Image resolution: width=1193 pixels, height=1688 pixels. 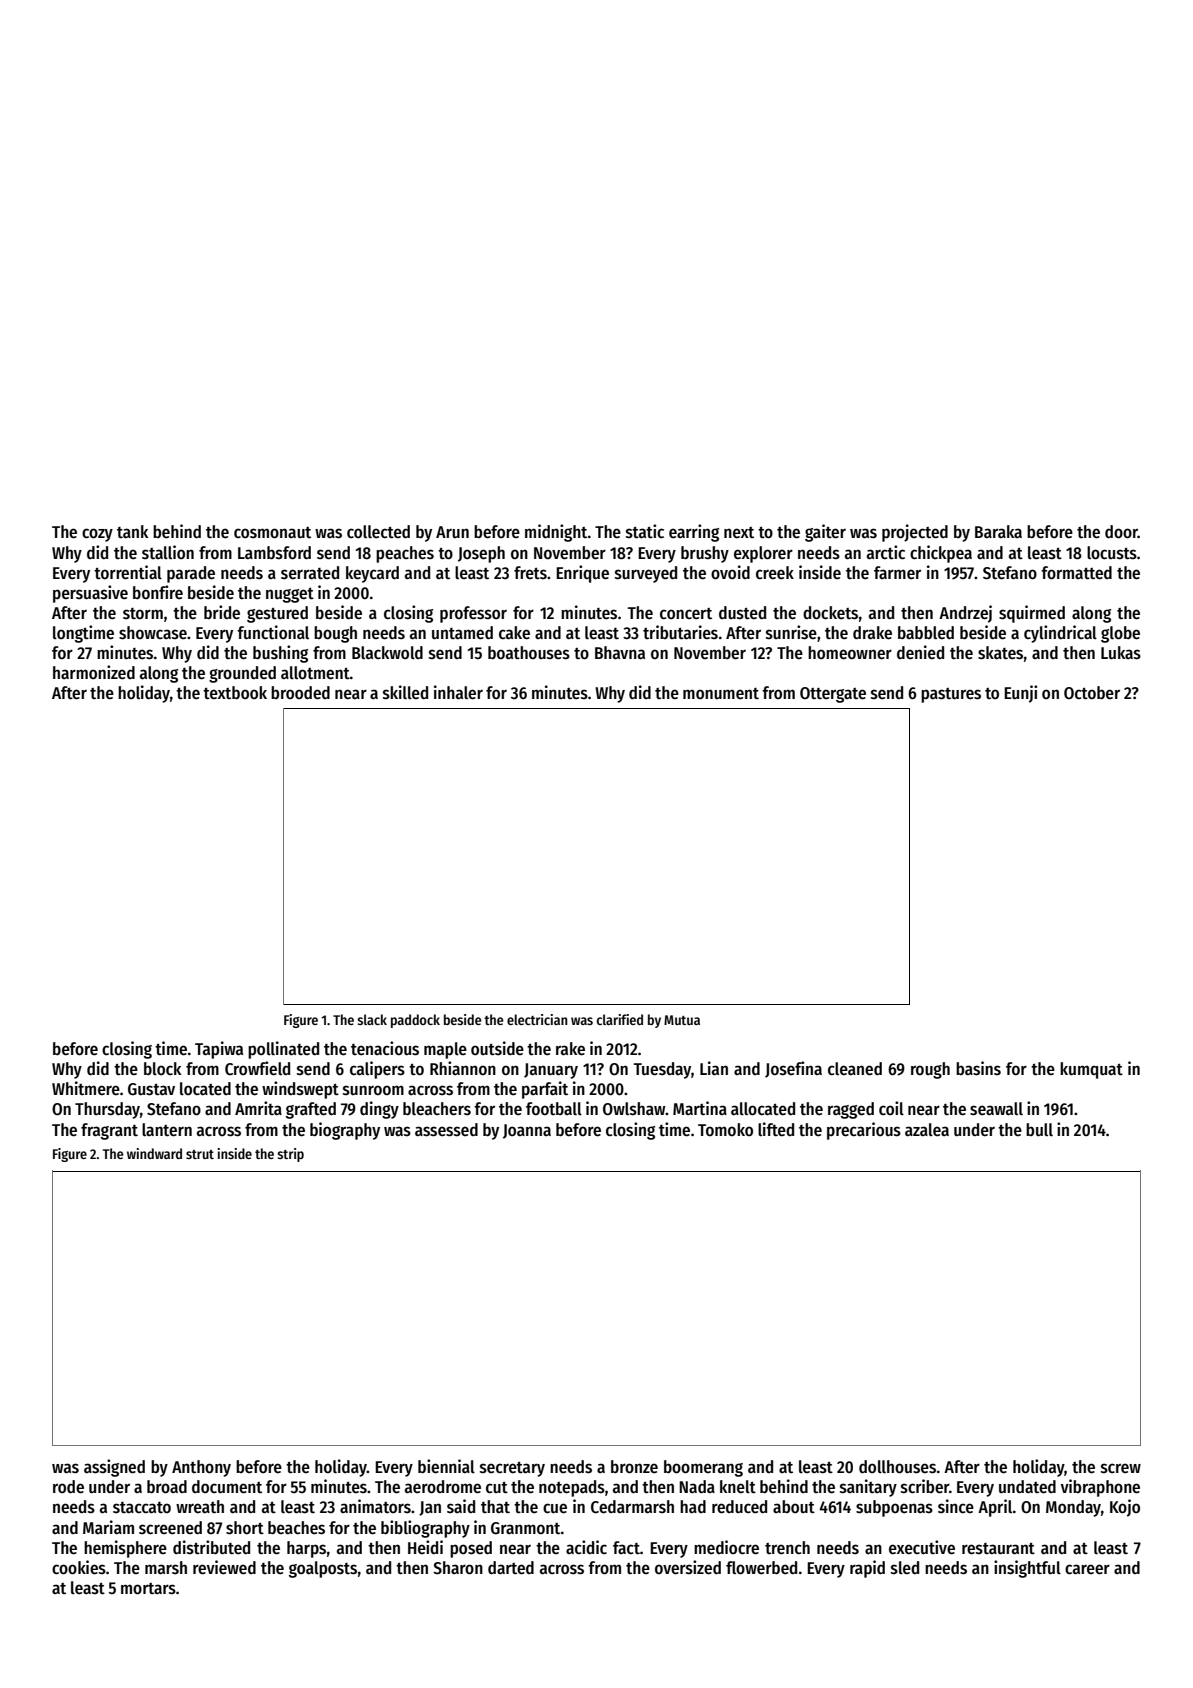 What do you see at coordinates (1076, 573) in the screenshot?
I see `formatted` at bounding box center [1076, 573].
